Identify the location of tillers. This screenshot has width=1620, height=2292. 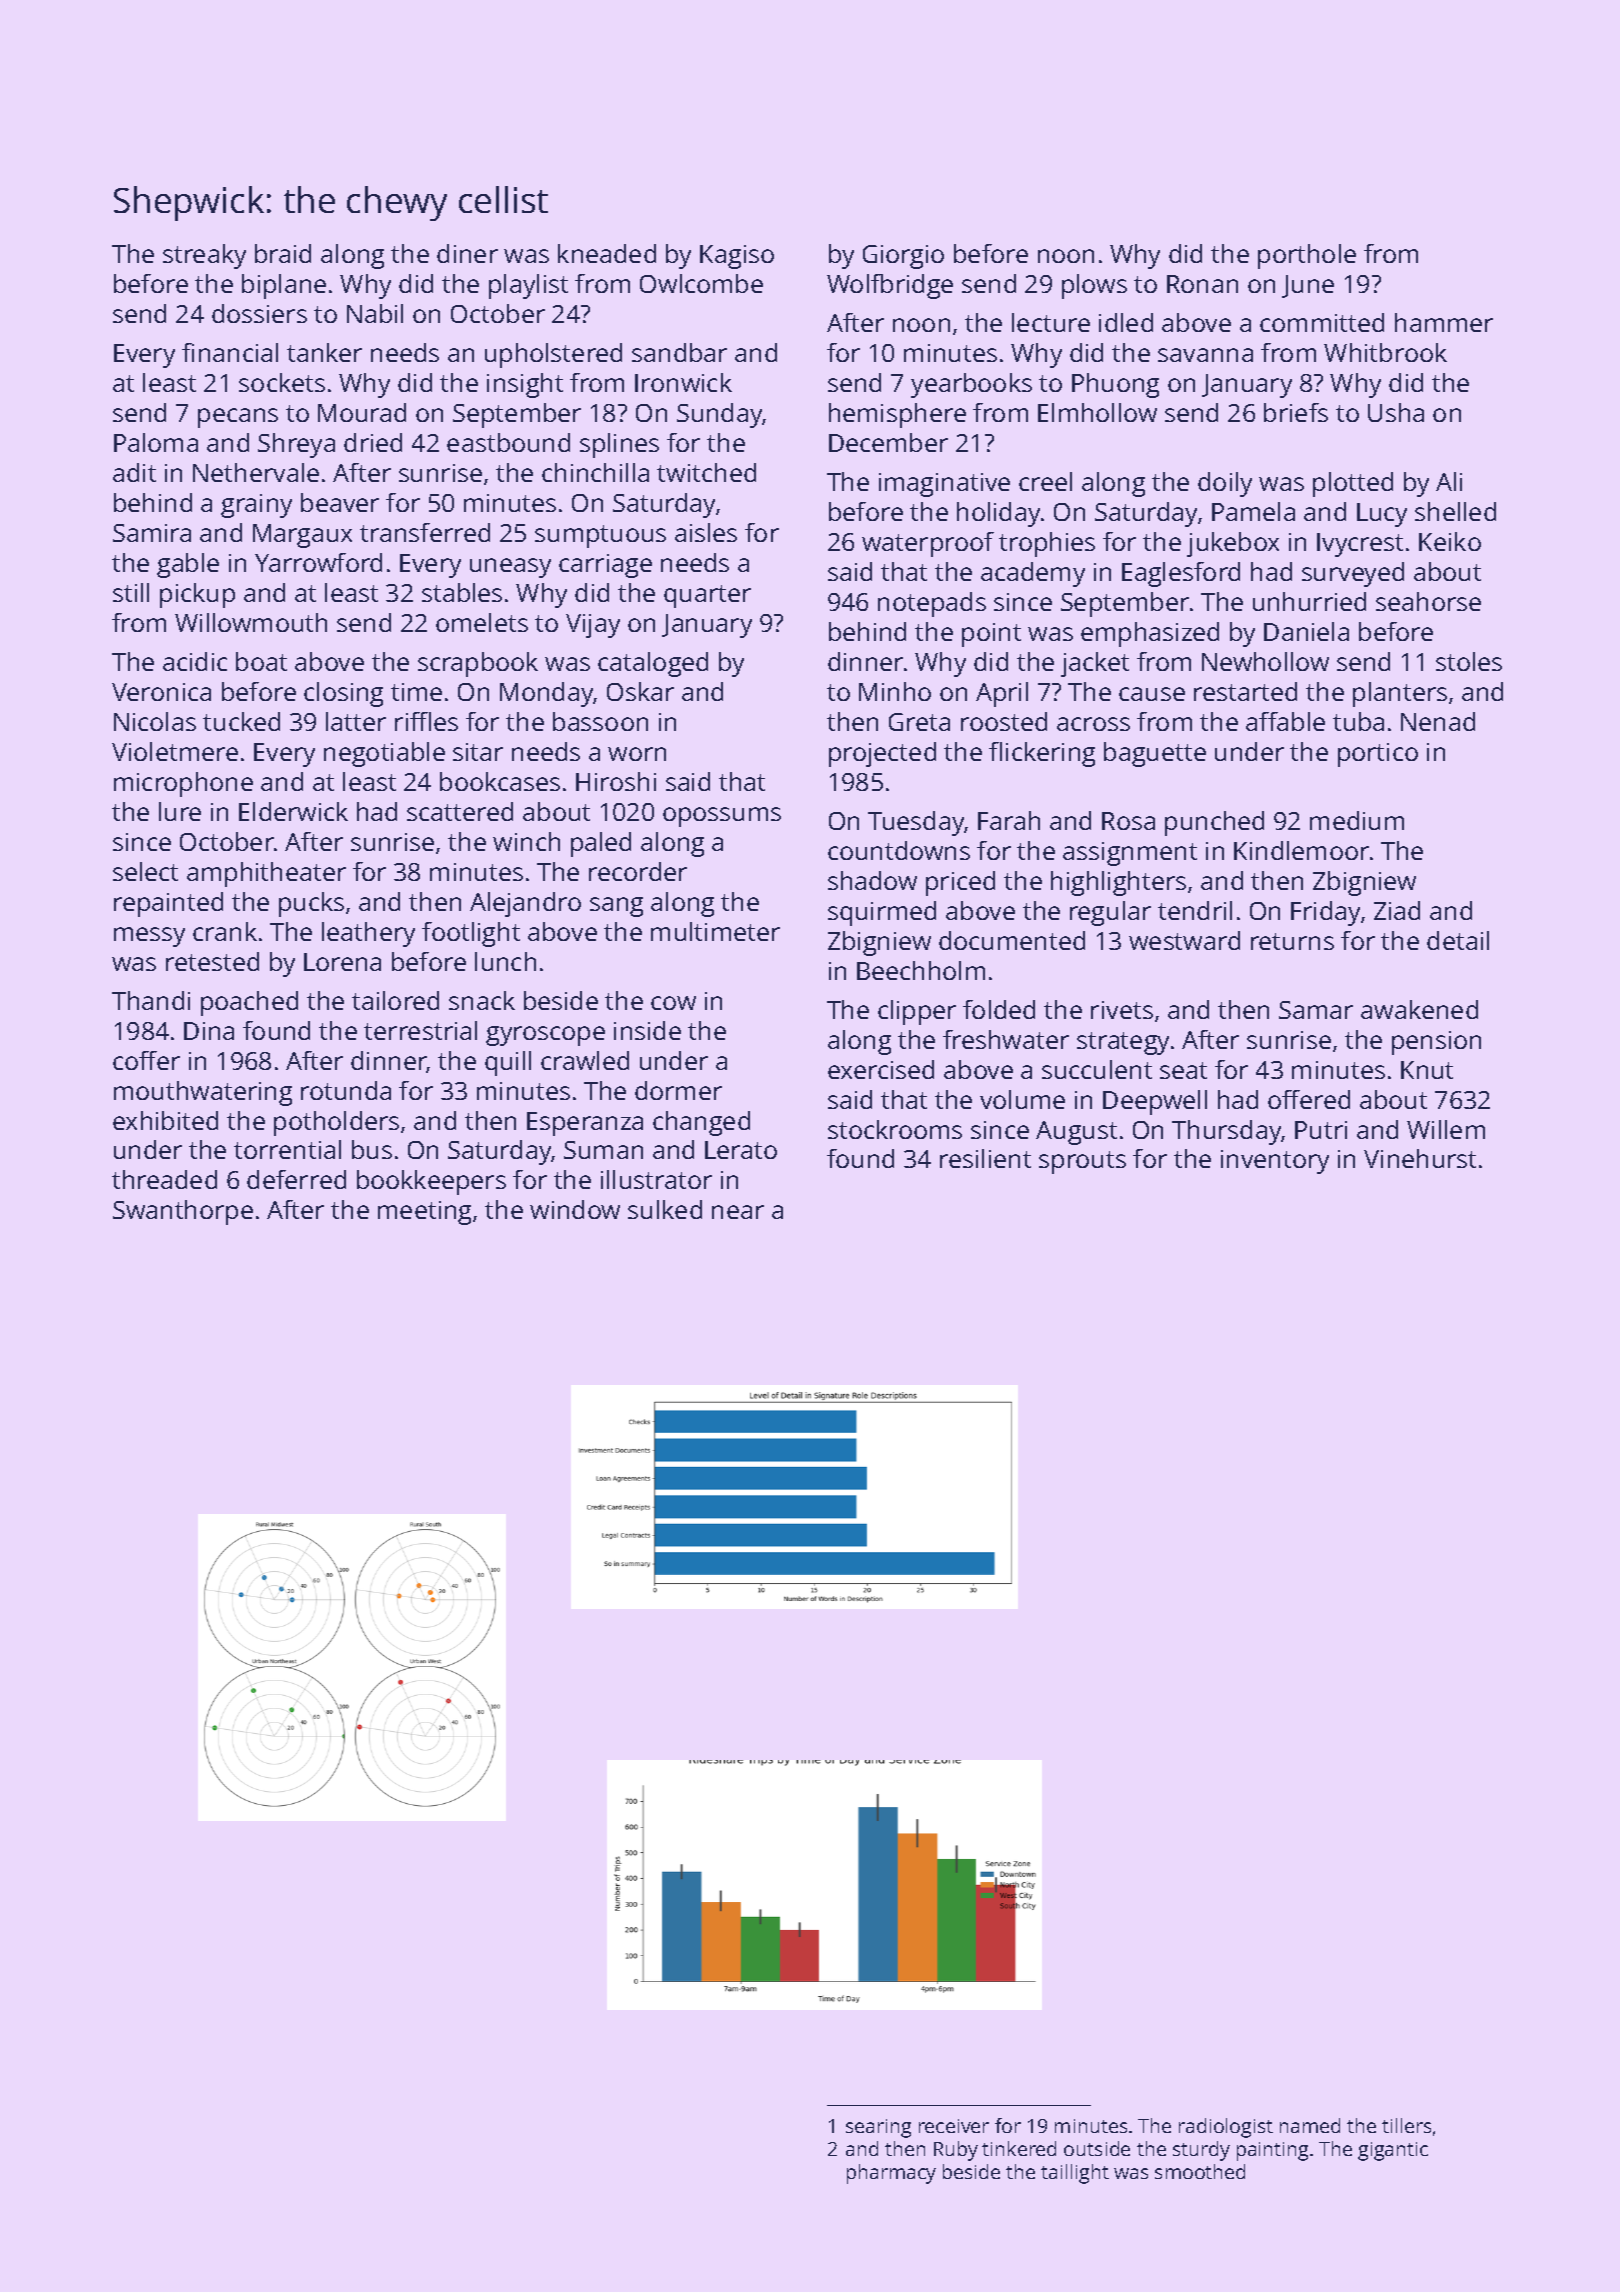
(1406, 2125).
